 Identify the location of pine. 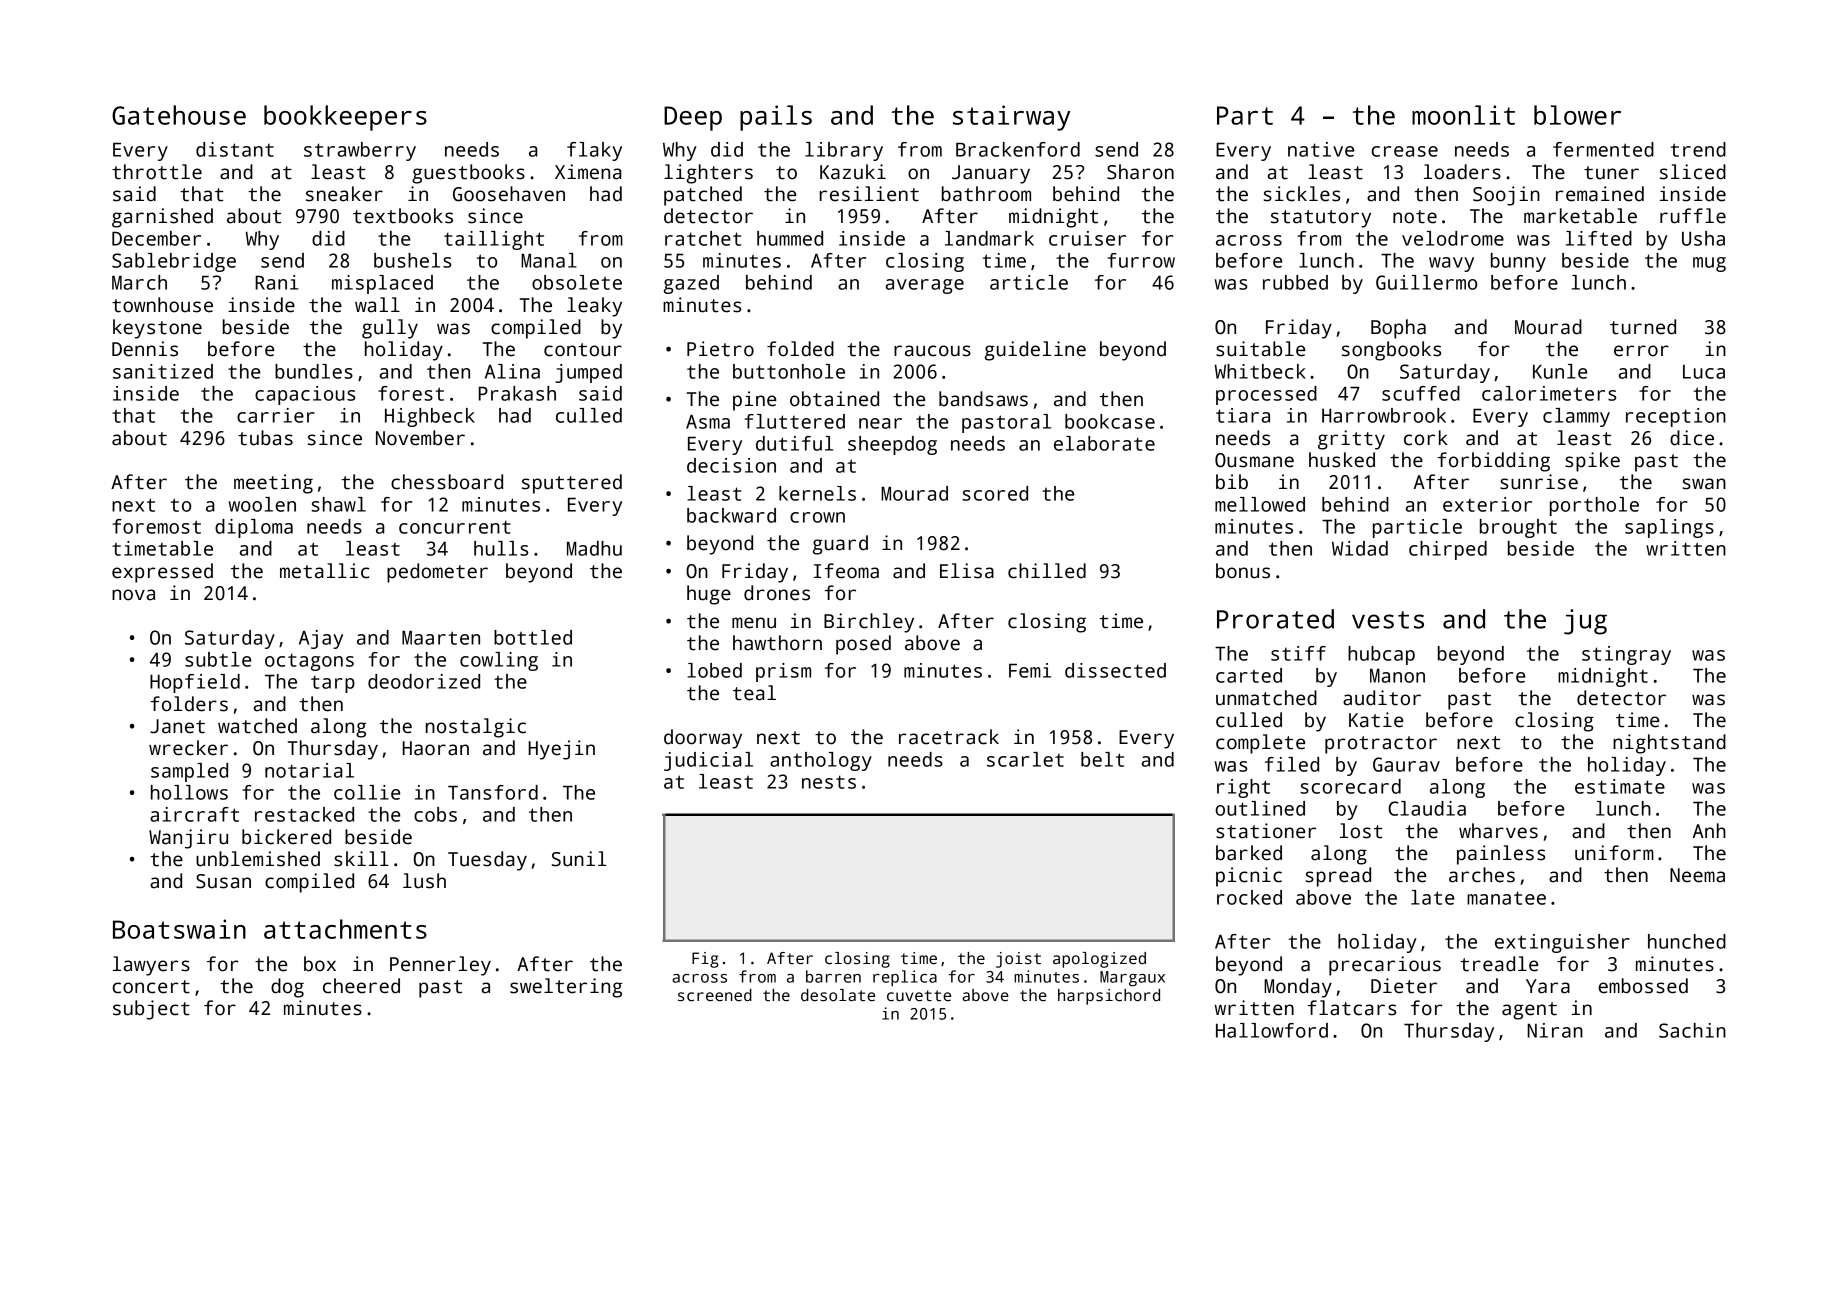
(754, 401).
